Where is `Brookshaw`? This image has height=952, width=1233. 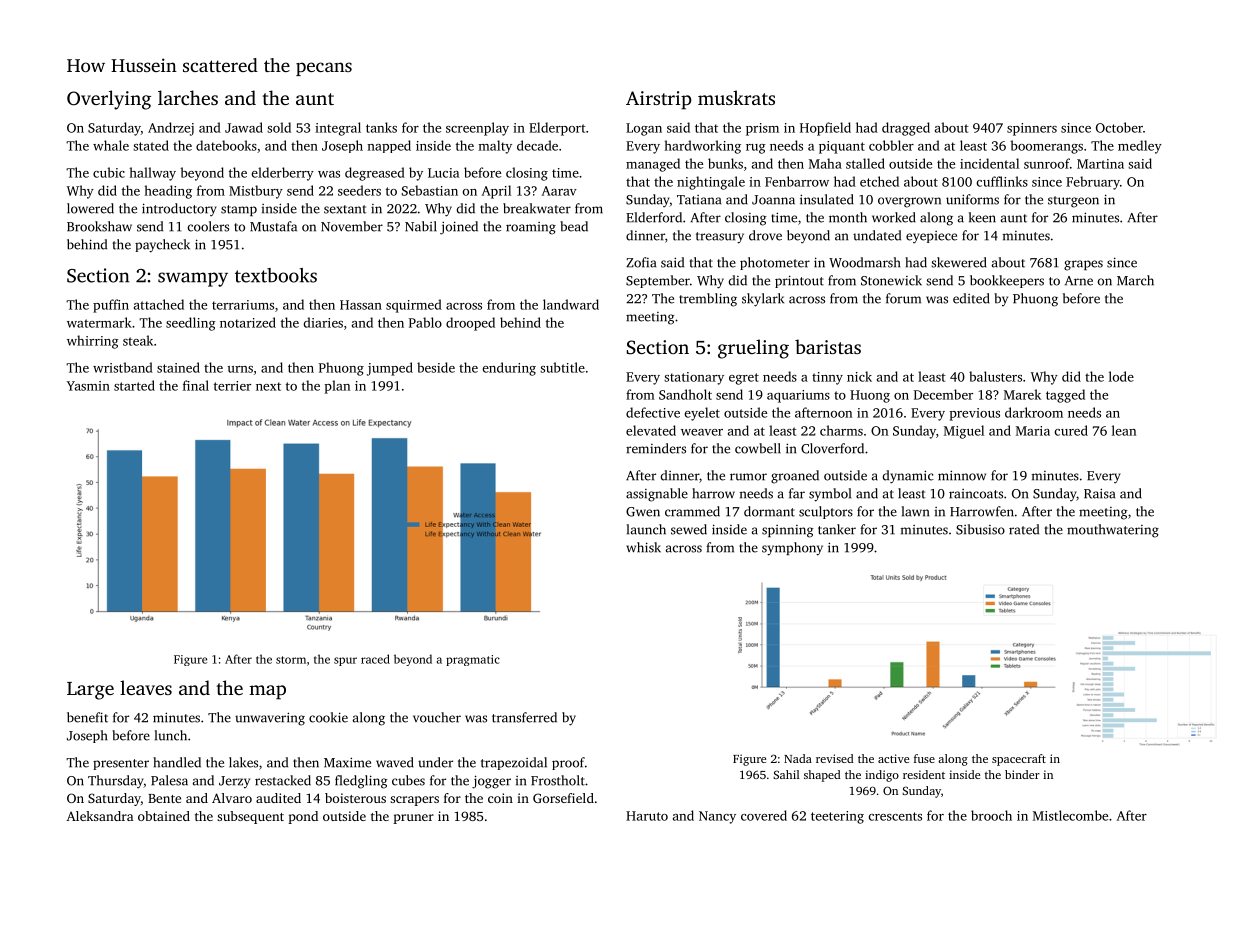
Brookshaw is located at coordinates (99, 226).
